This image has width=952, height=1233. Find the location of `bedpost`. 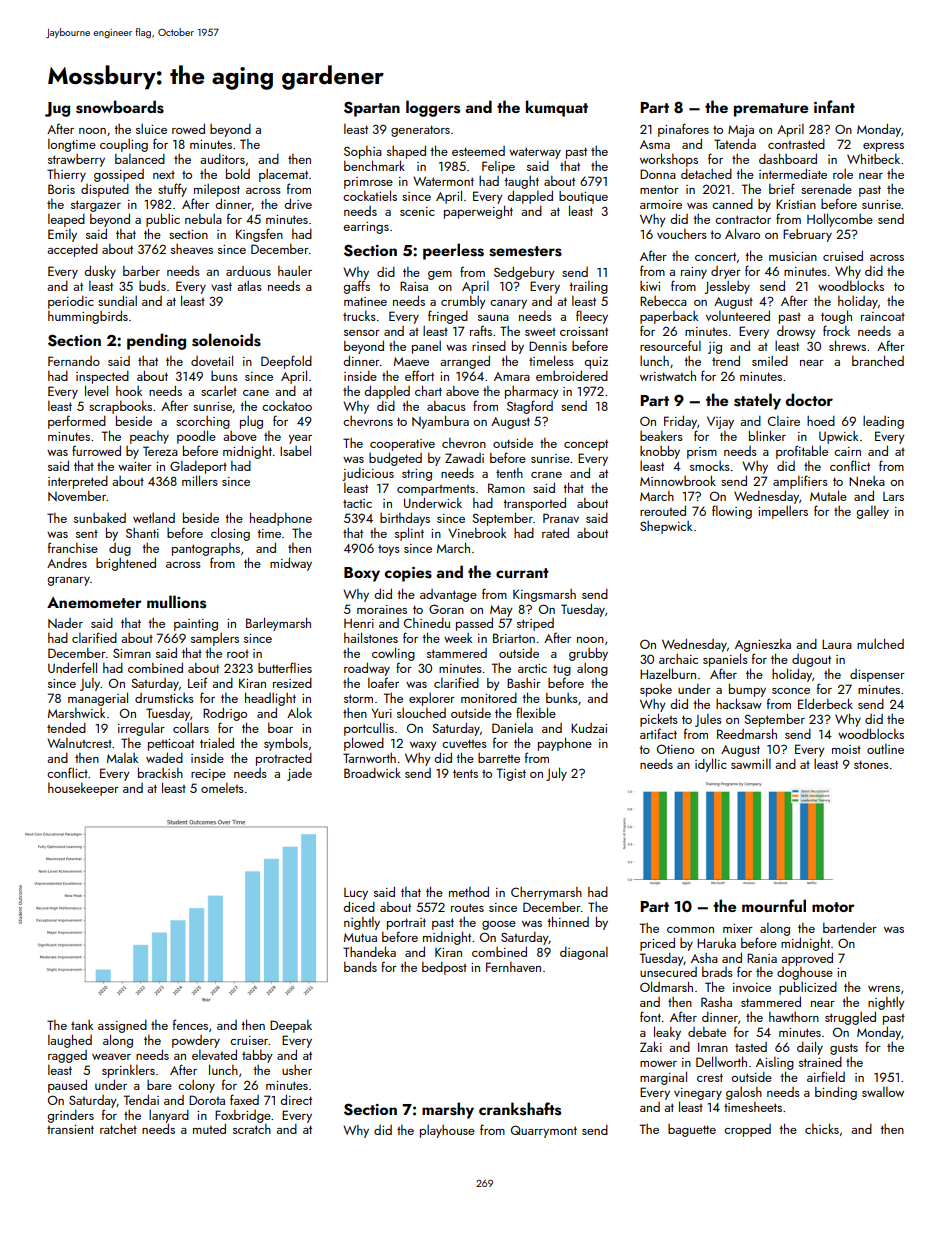

bedpost is located at coordinates (444, 968).
